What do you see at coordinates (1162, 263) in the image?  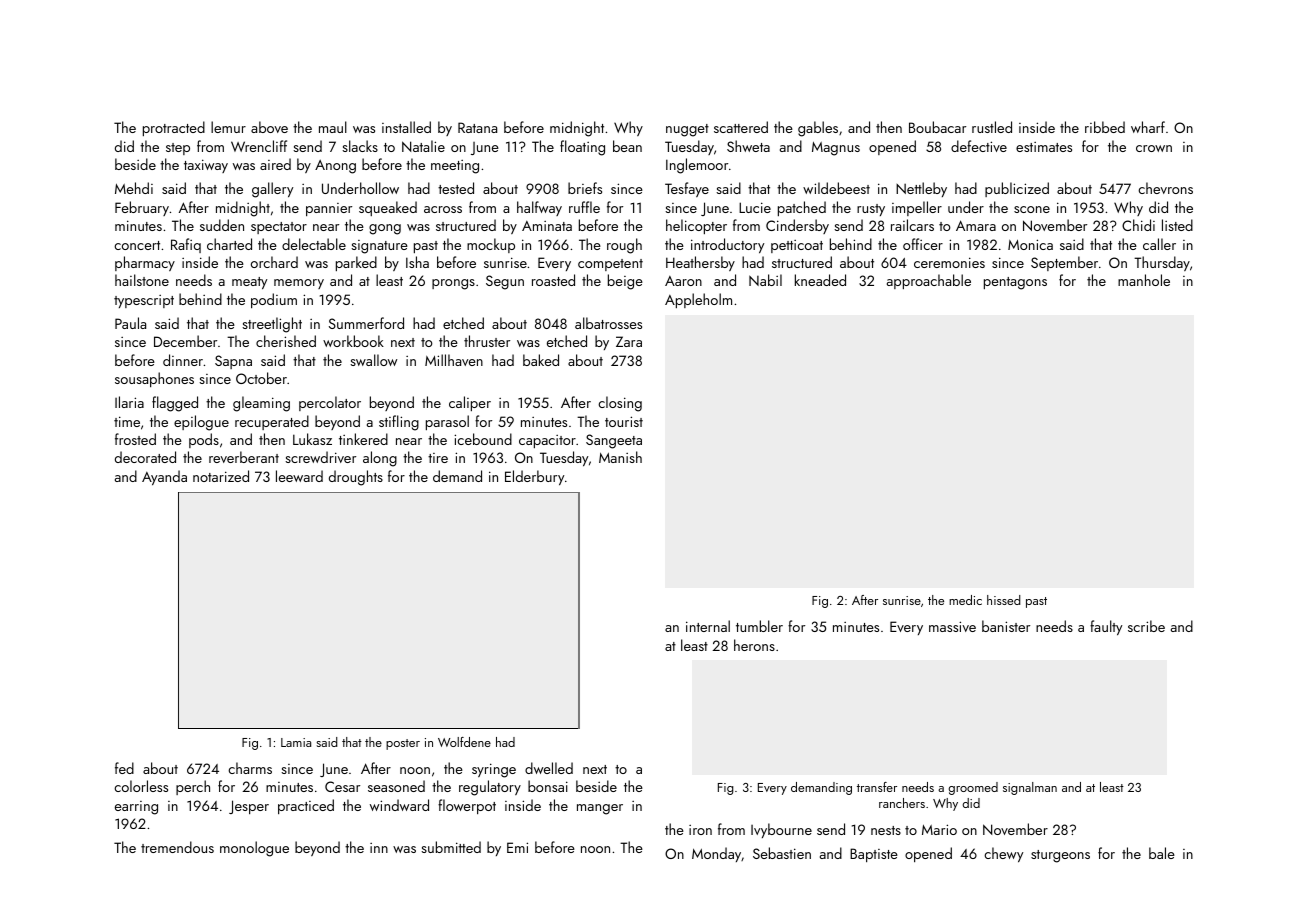 I see `Thursday` at bounding box center [1162, 263].
